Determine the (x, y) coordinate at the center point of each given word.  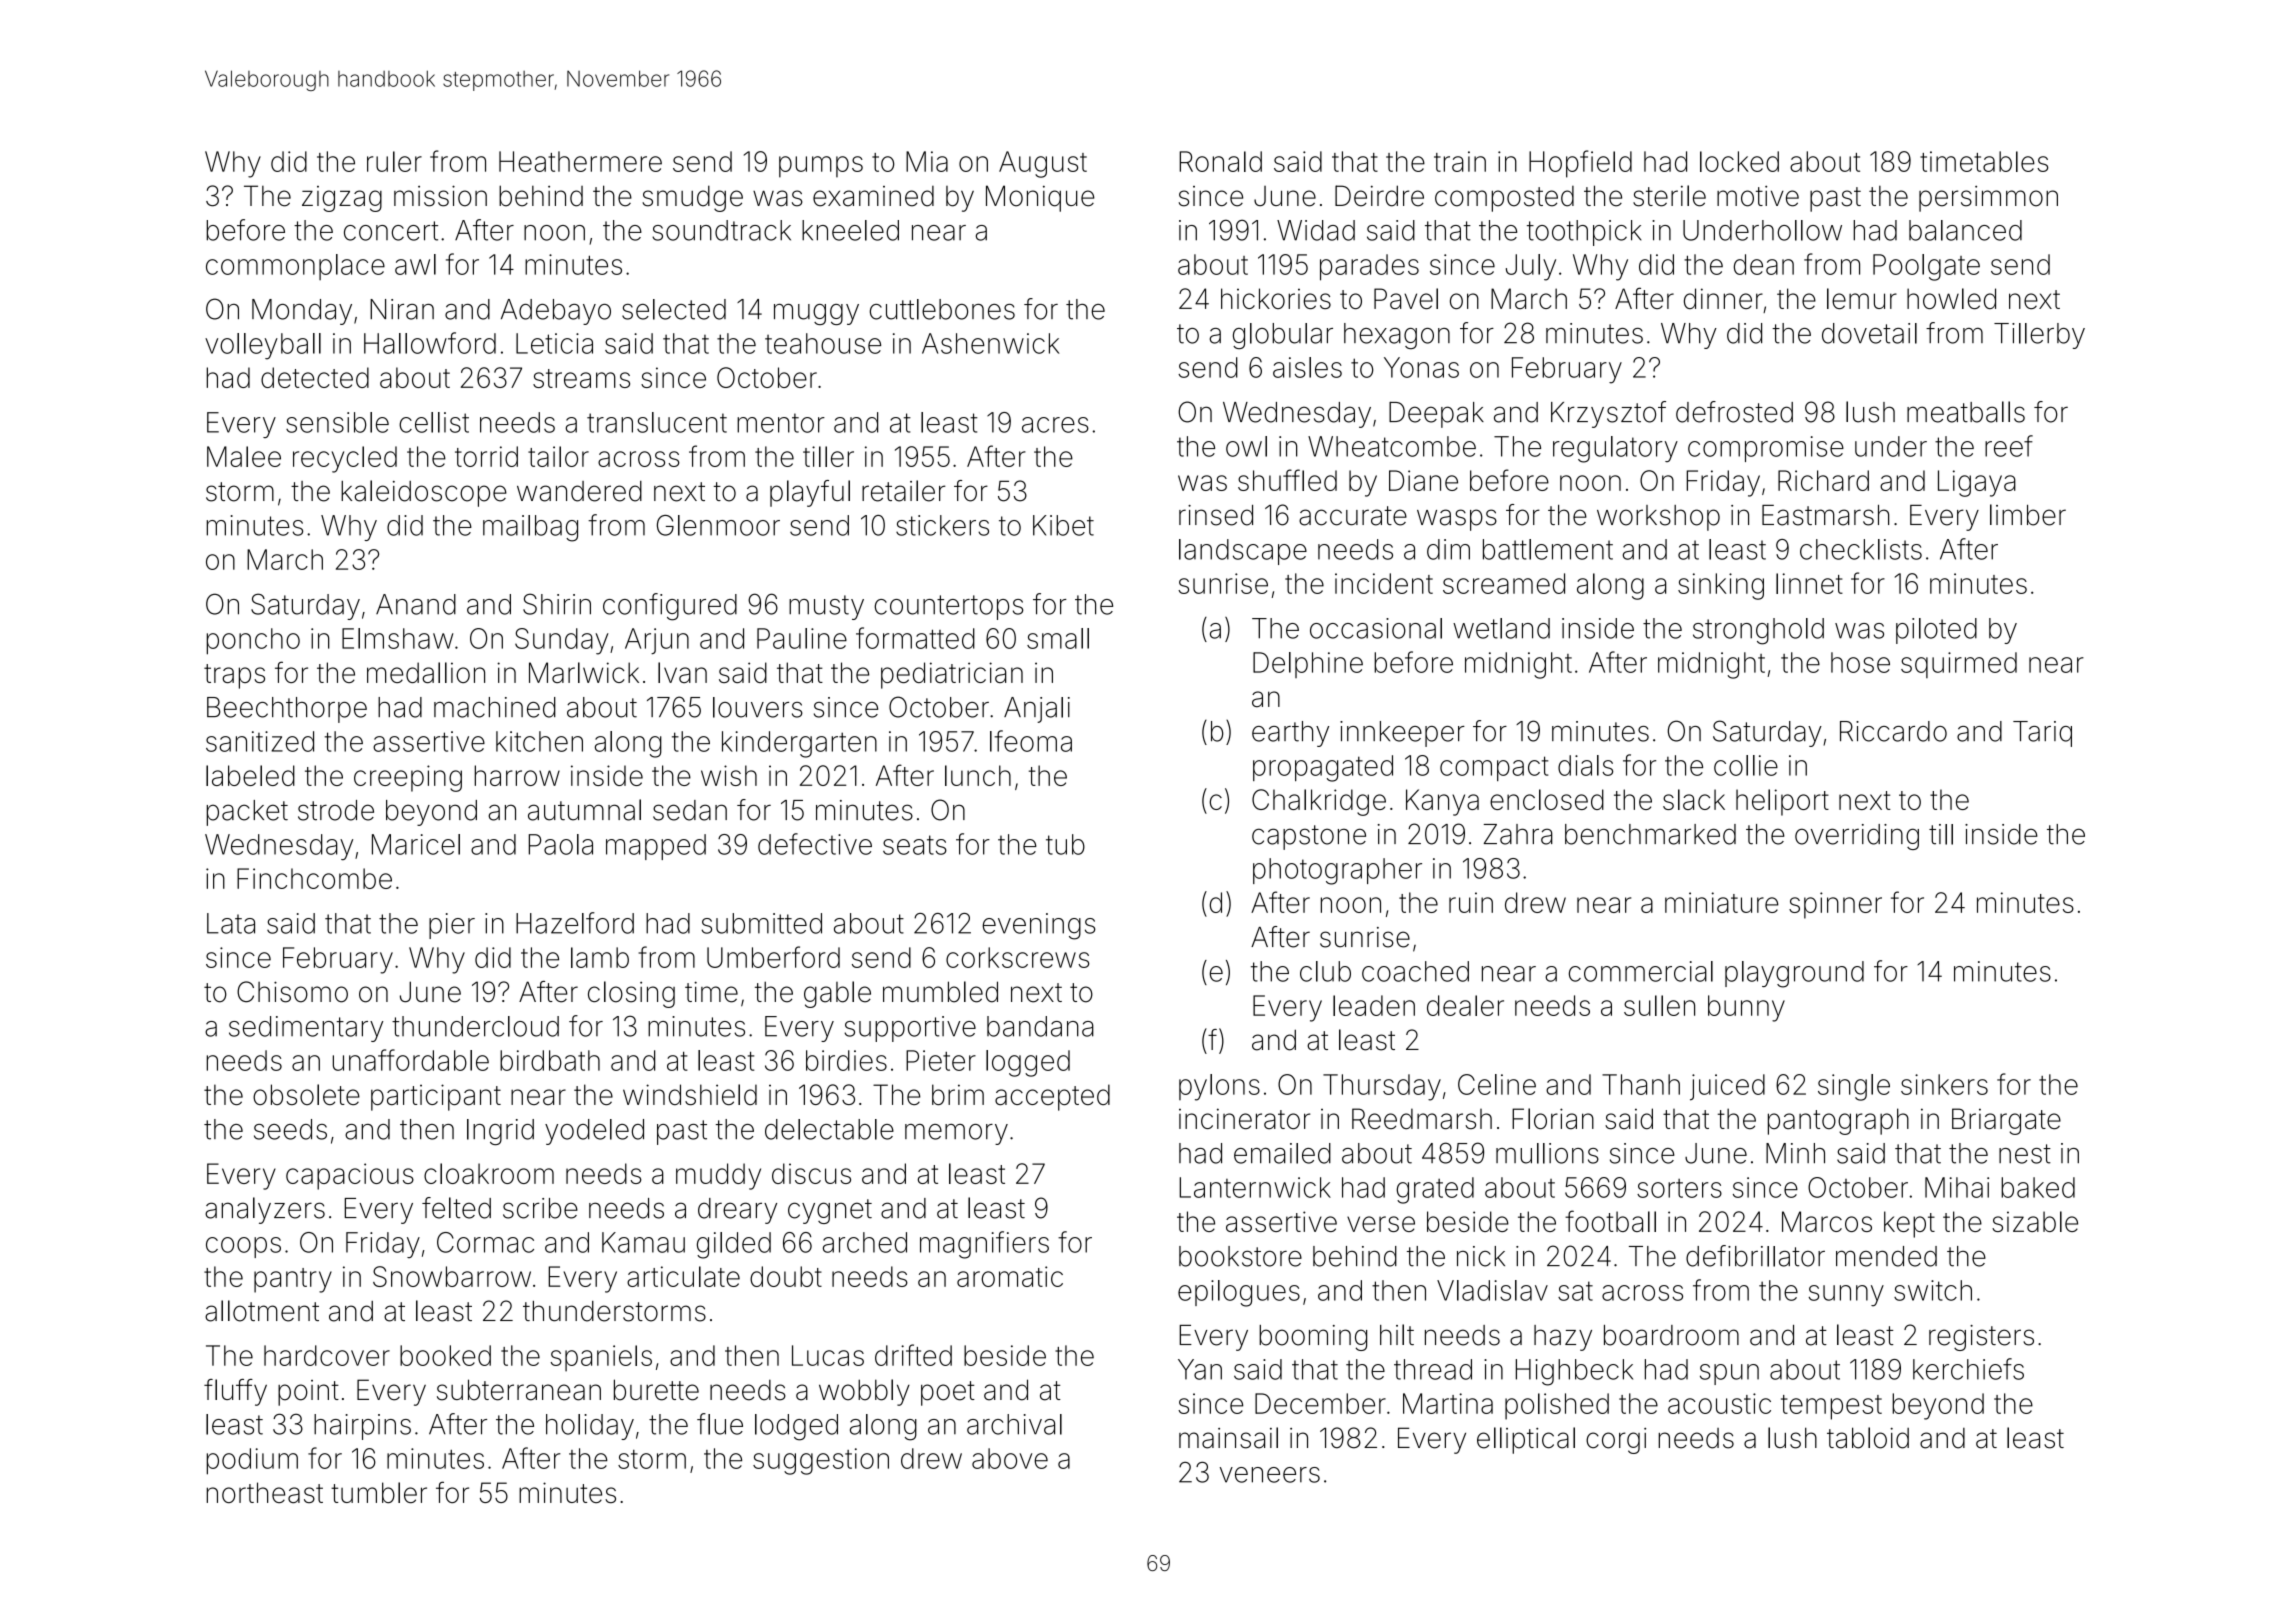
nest (2025, 1154)
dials (1585, 765)
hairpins (362, 1427)
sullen (1659, 1005)
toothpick (1584, 233)
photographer (1337, 871)
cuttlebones (942, 309)
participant (436, 1097)
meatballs (1966, 412)
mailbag (530, 528)
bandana (1040, 1026)
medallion (426, 672)
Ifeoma (1031, 741)
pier (452, 926)
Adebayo (556, 312)
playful (810, 493)
